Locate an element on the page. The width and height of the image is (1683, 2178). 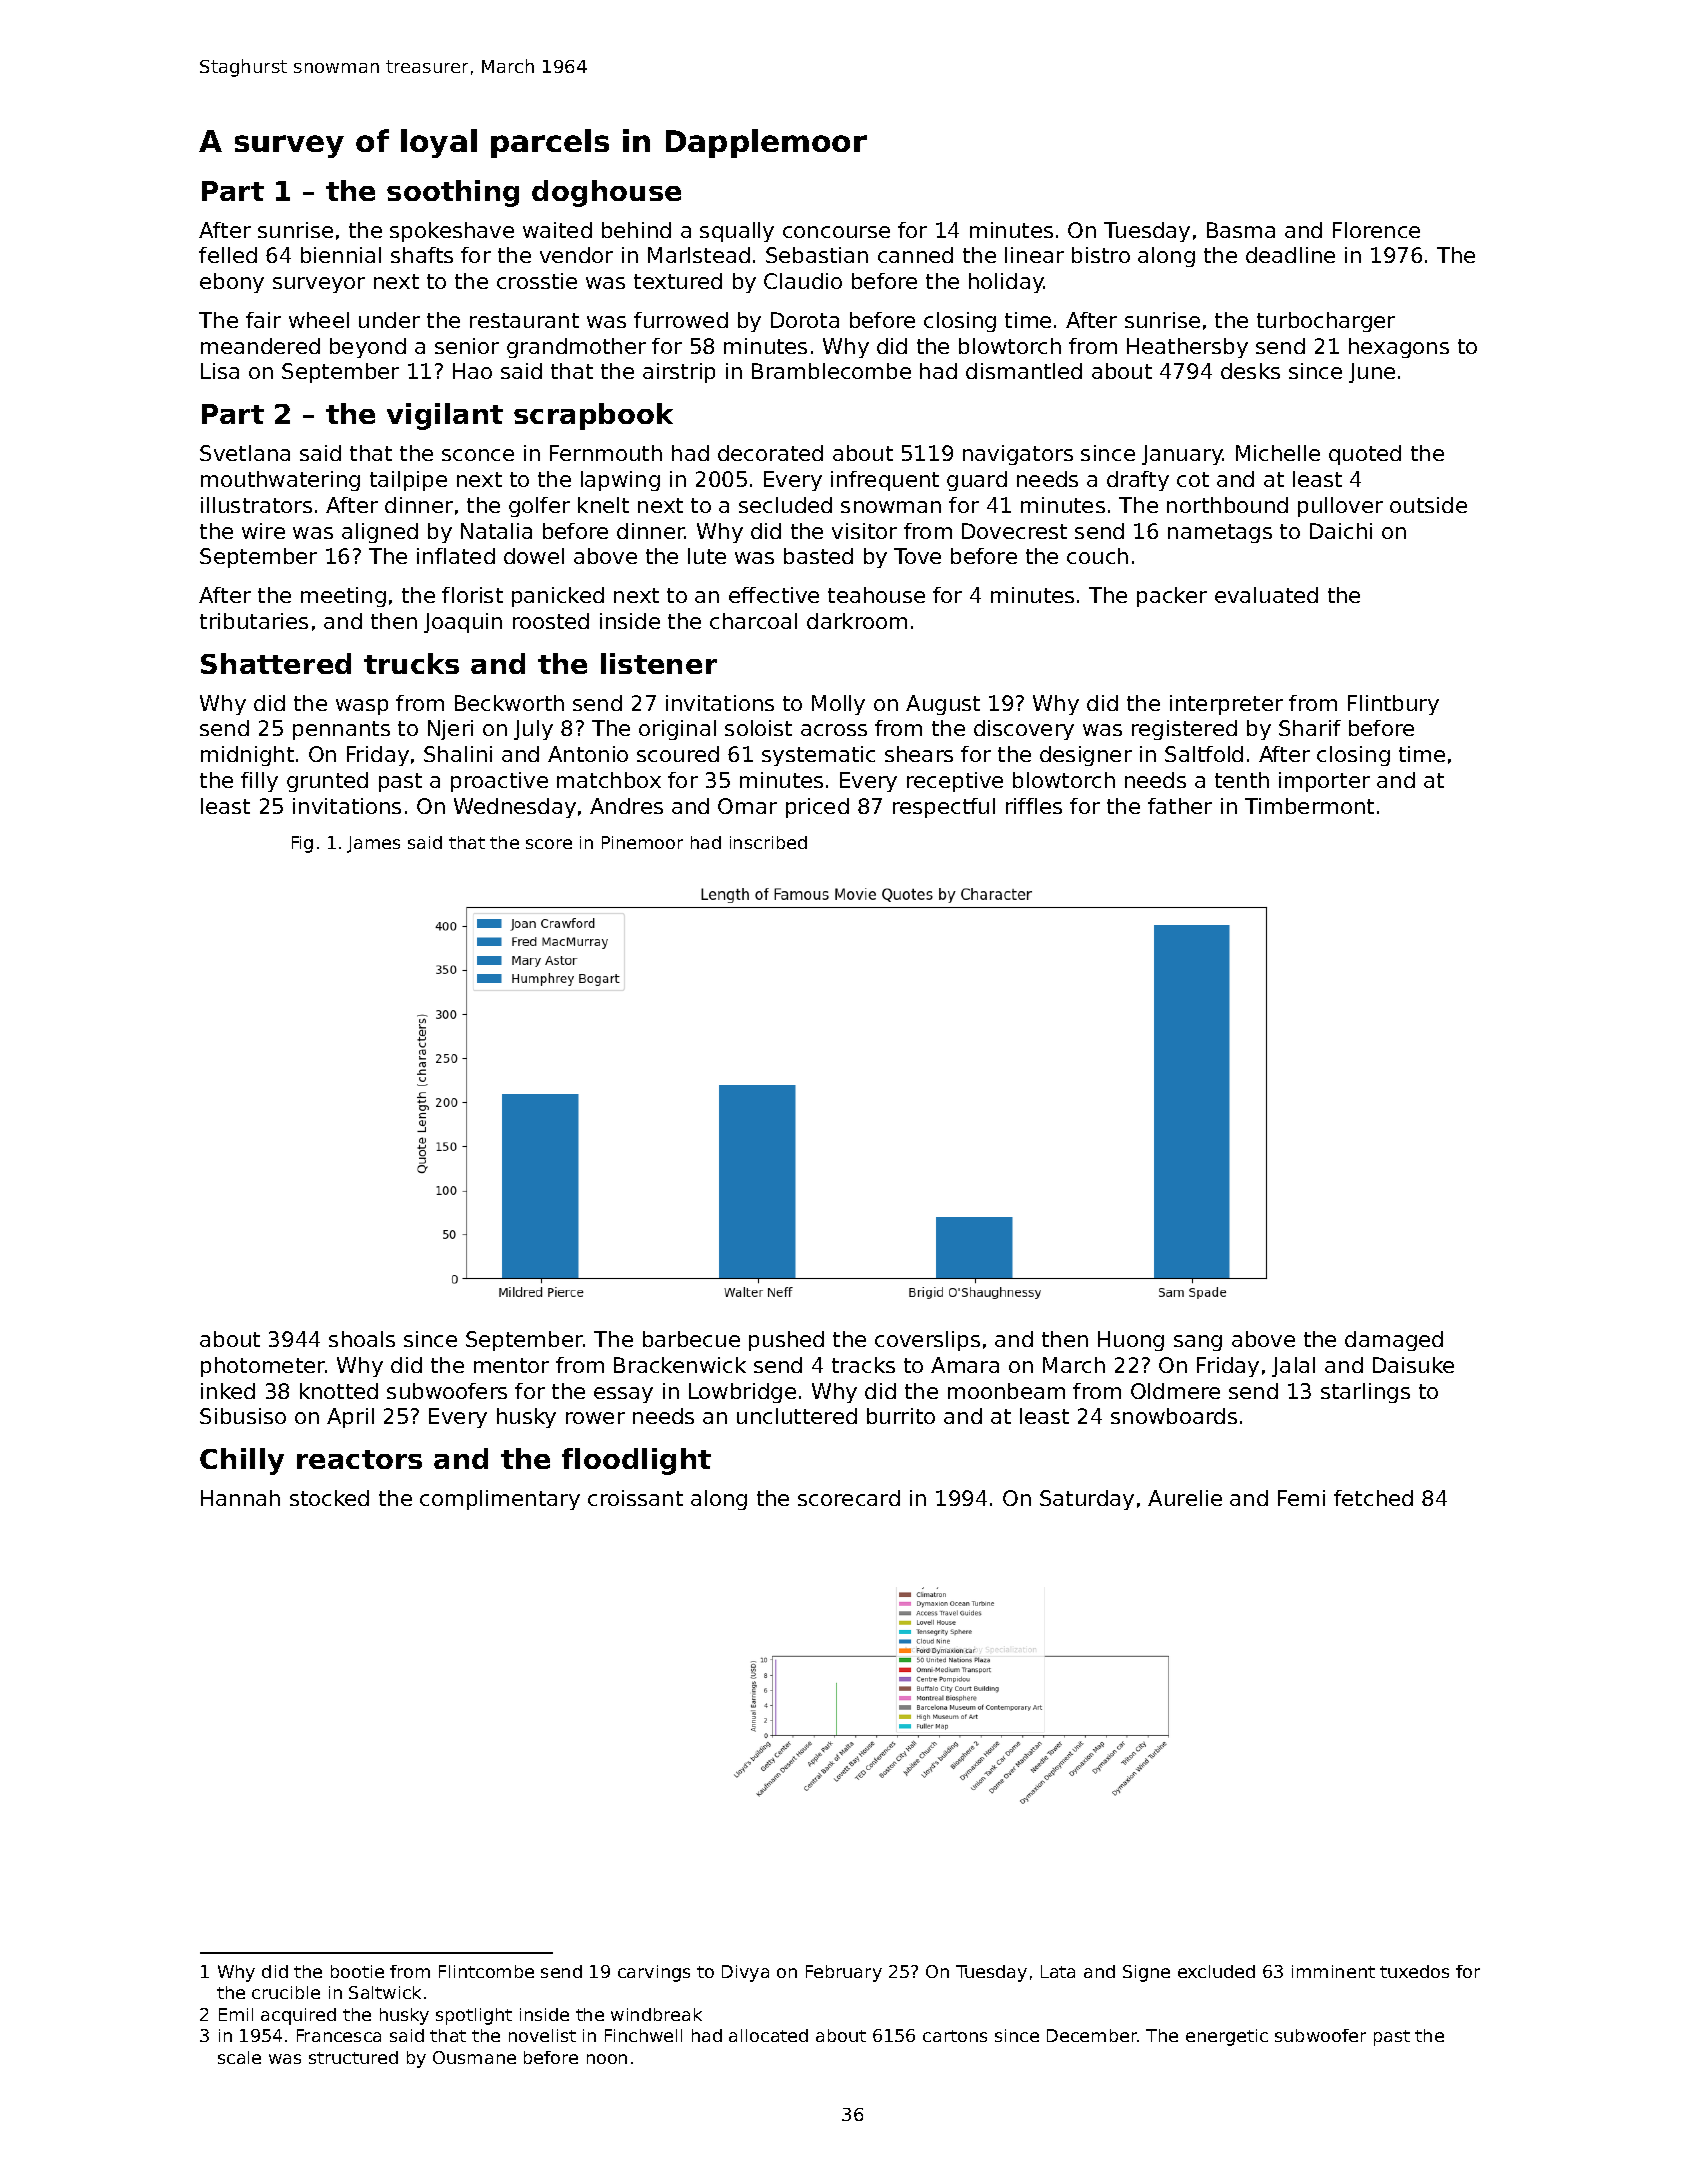
damaged is located at coordinates (1394, 1341).
